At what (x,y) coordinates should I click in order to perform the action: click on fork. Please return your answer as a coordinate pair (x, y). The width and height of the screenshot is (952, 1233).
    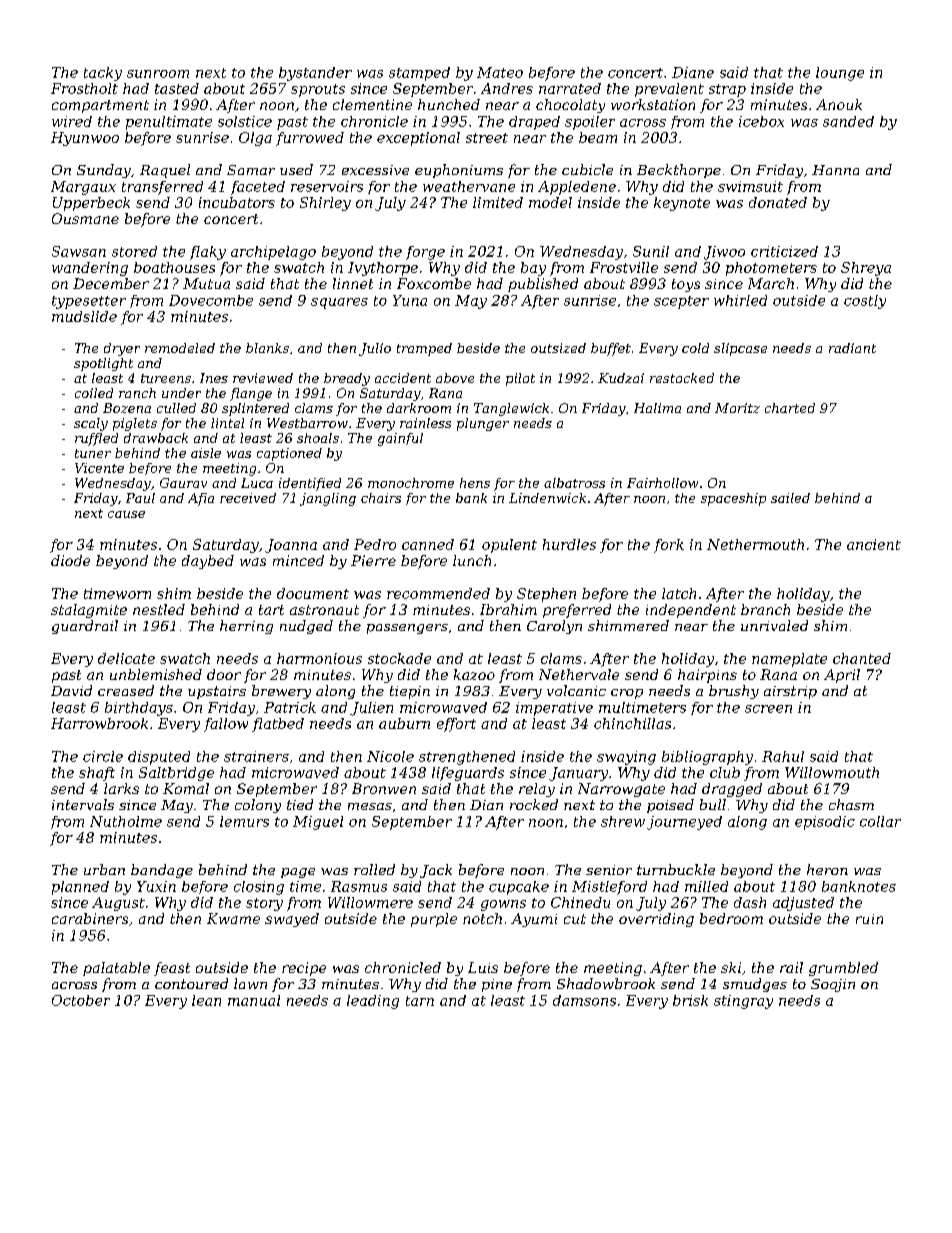
    Looking at the image, I should click on (669, 546).
